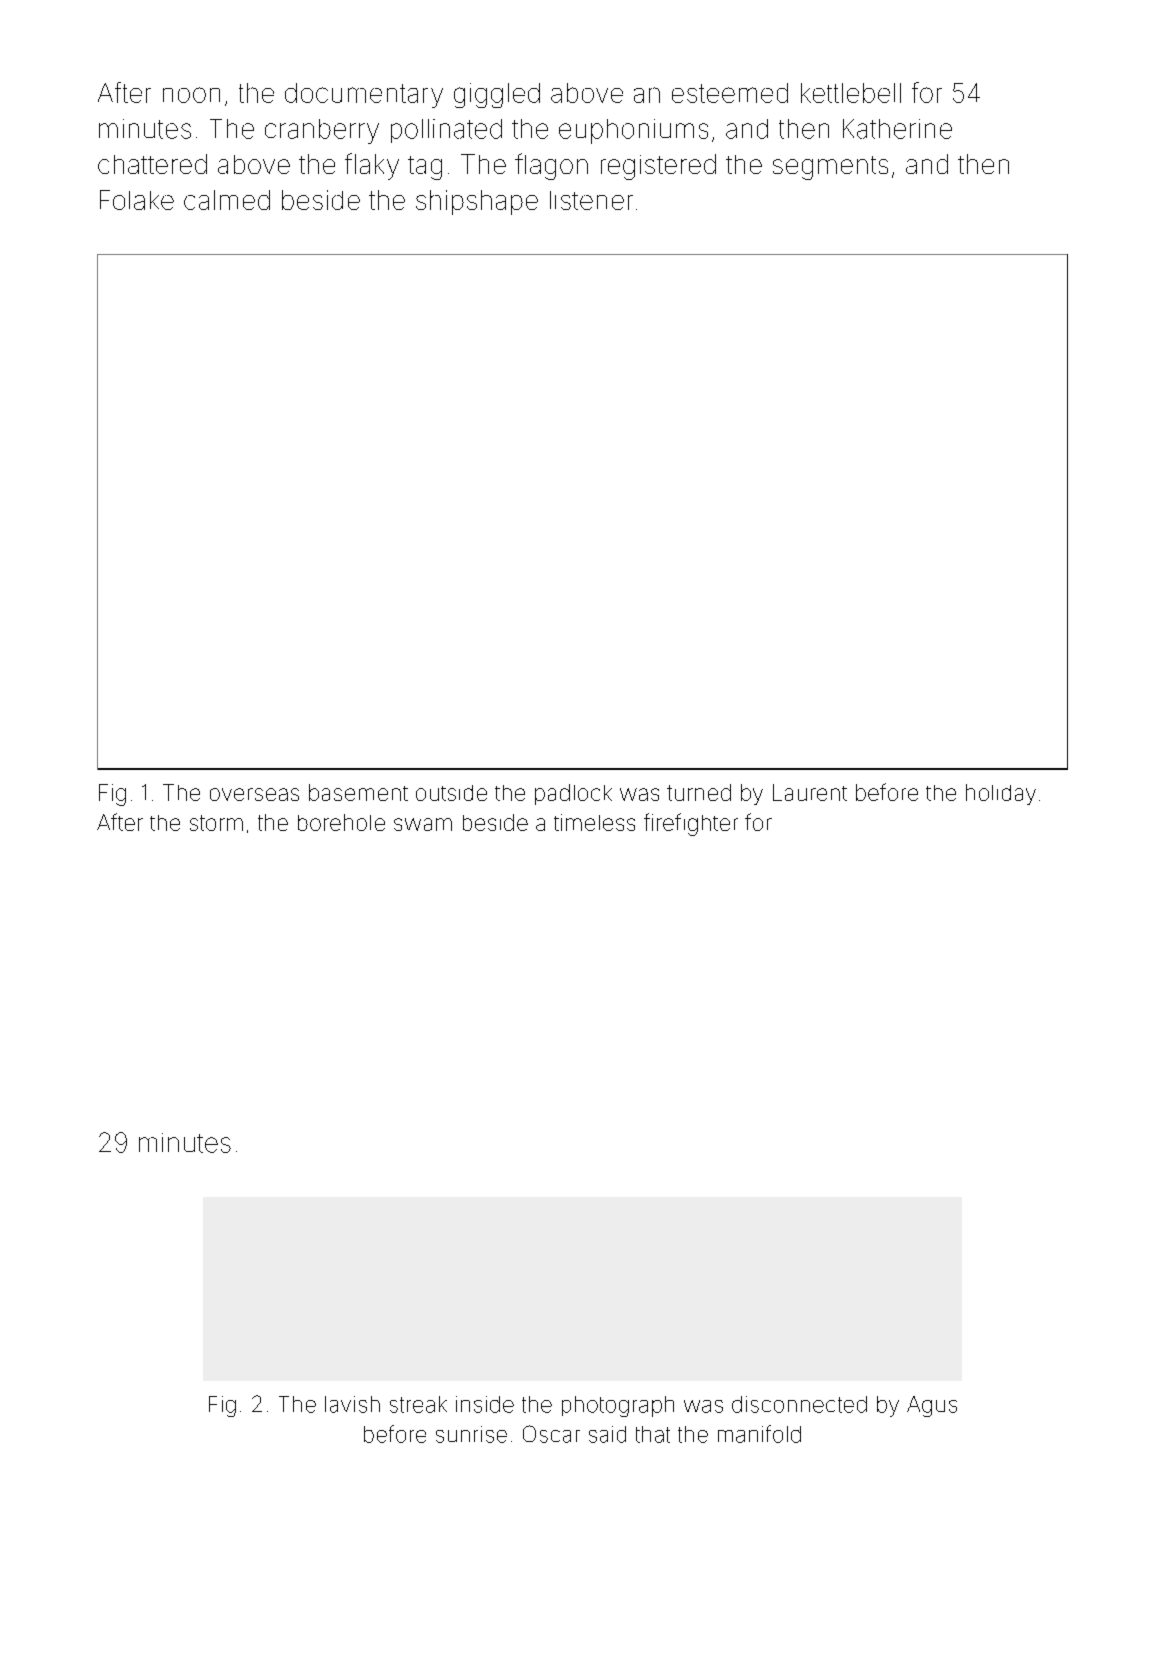  I want to click on firefighter, so click(691, 824).
